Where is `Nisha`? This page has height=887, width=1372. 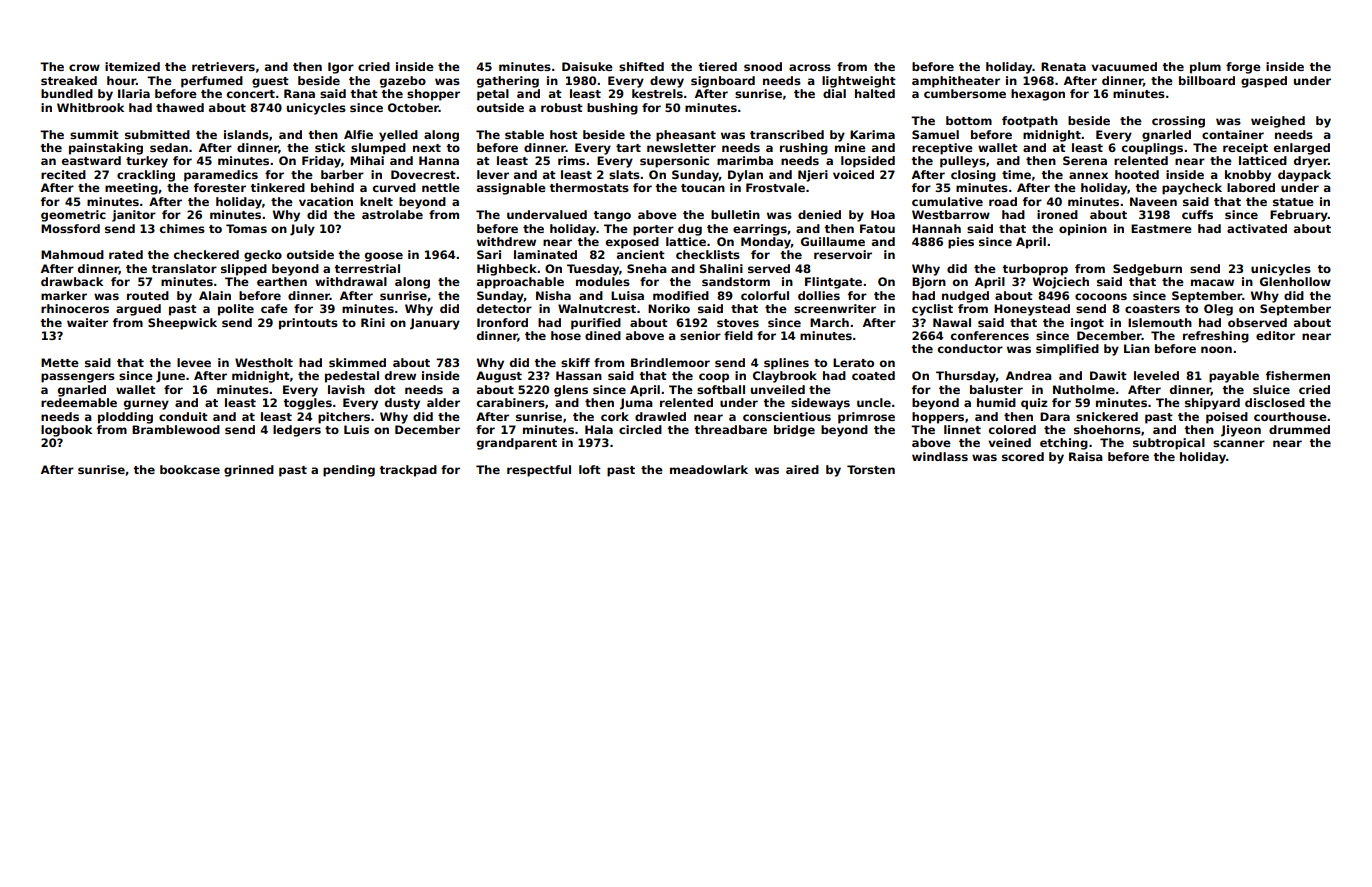
Nisha is located at coordinates (553, 295).
